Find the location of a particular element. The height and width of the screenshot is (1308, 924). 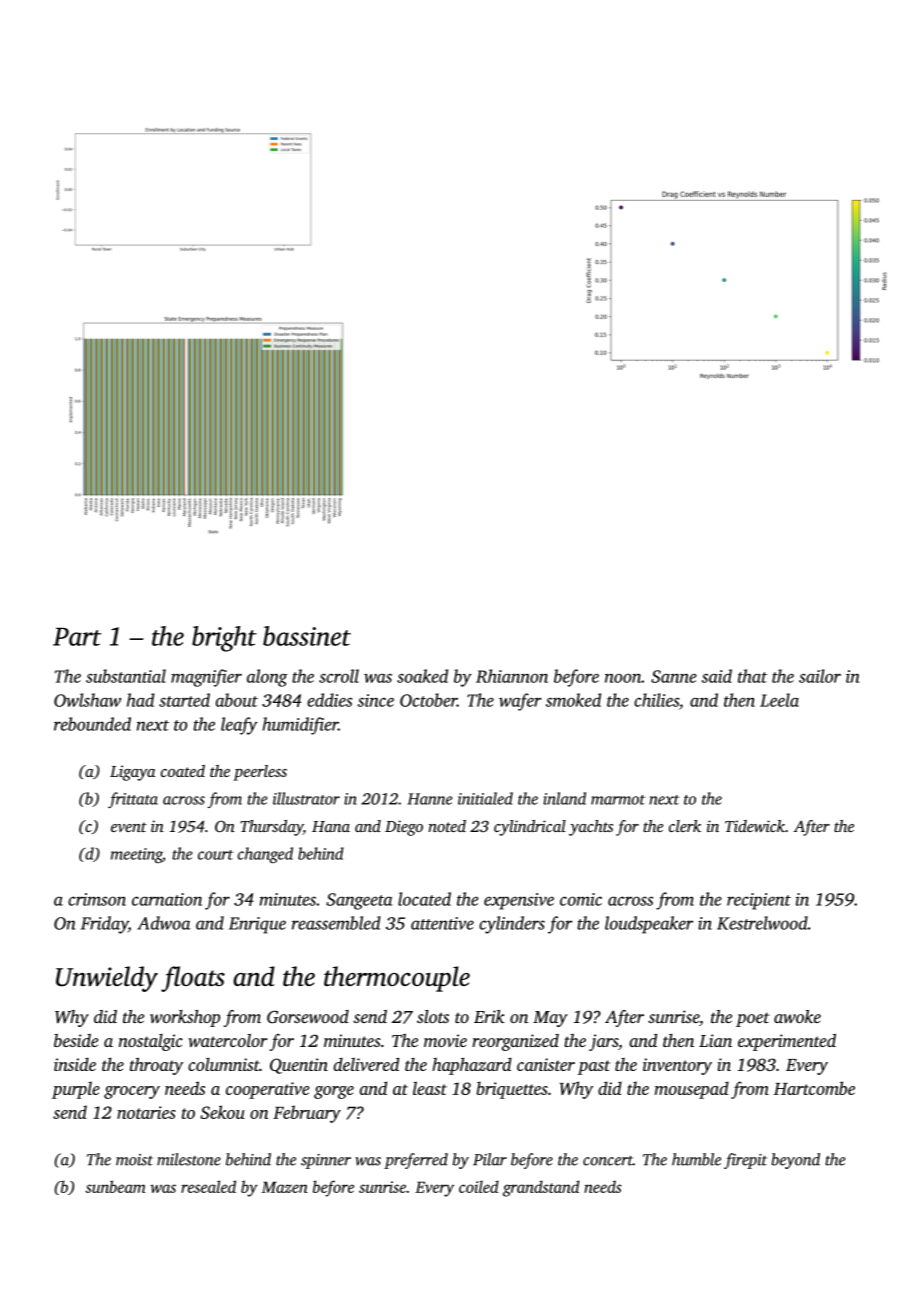

spinner is located at coordinates (326, 1161).
